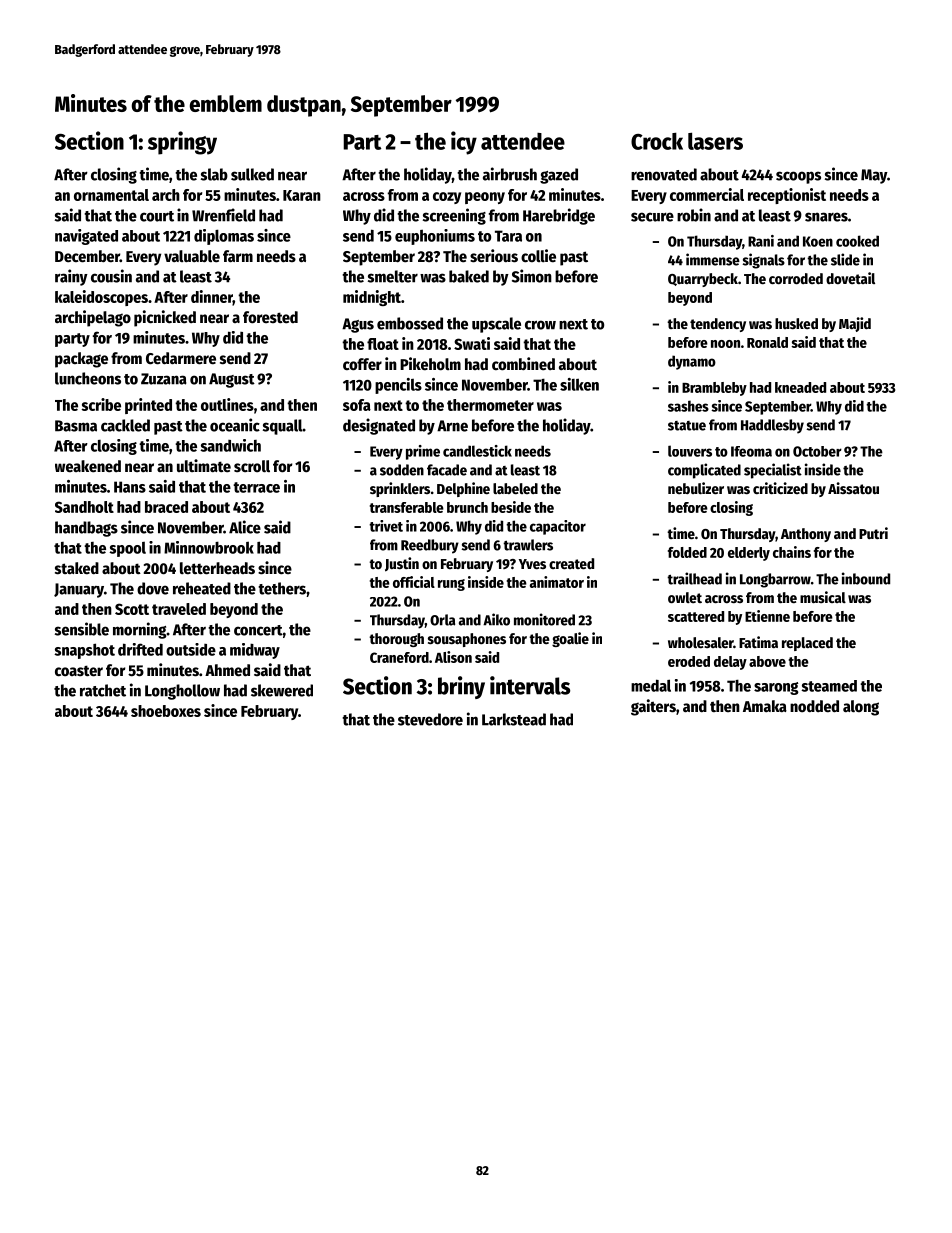 The width and height of the image is (952, 1233). What do you see at coordinates (282, 690) in the image?
I see `skewered` at bounding box center [282, 690].
